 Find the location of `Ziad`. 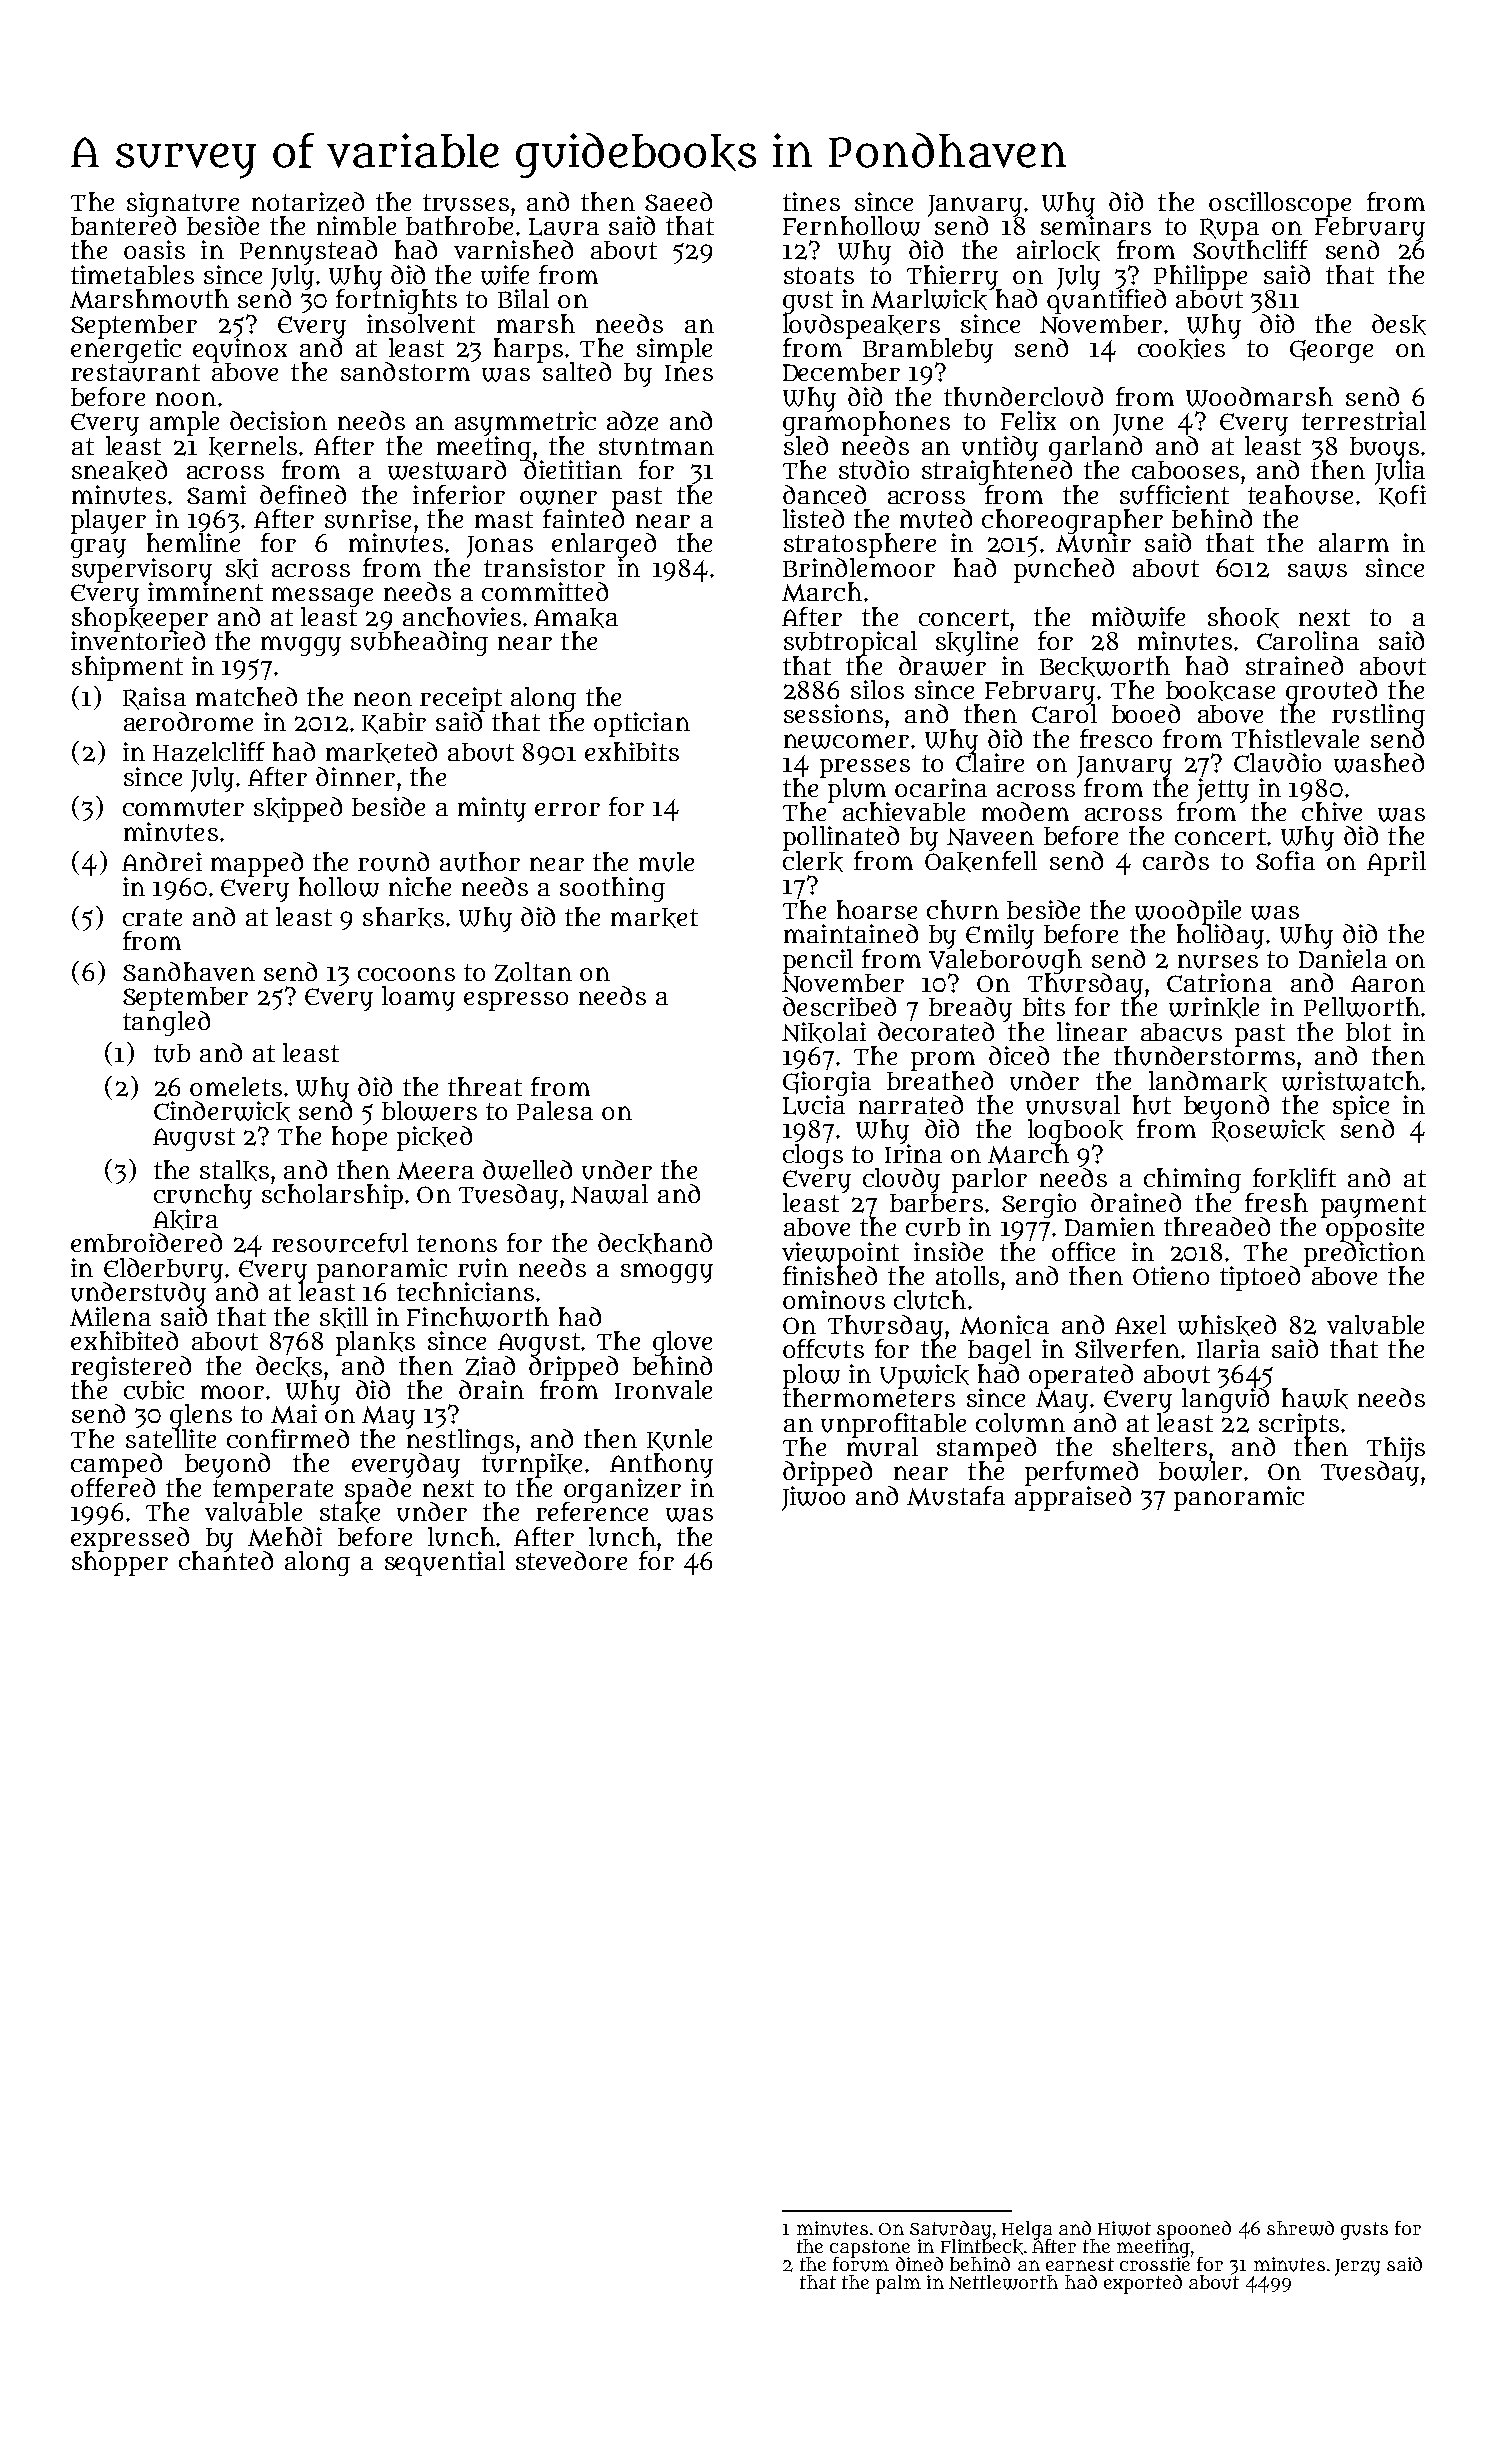

Ziad is located at coordinates (490, 1366).
